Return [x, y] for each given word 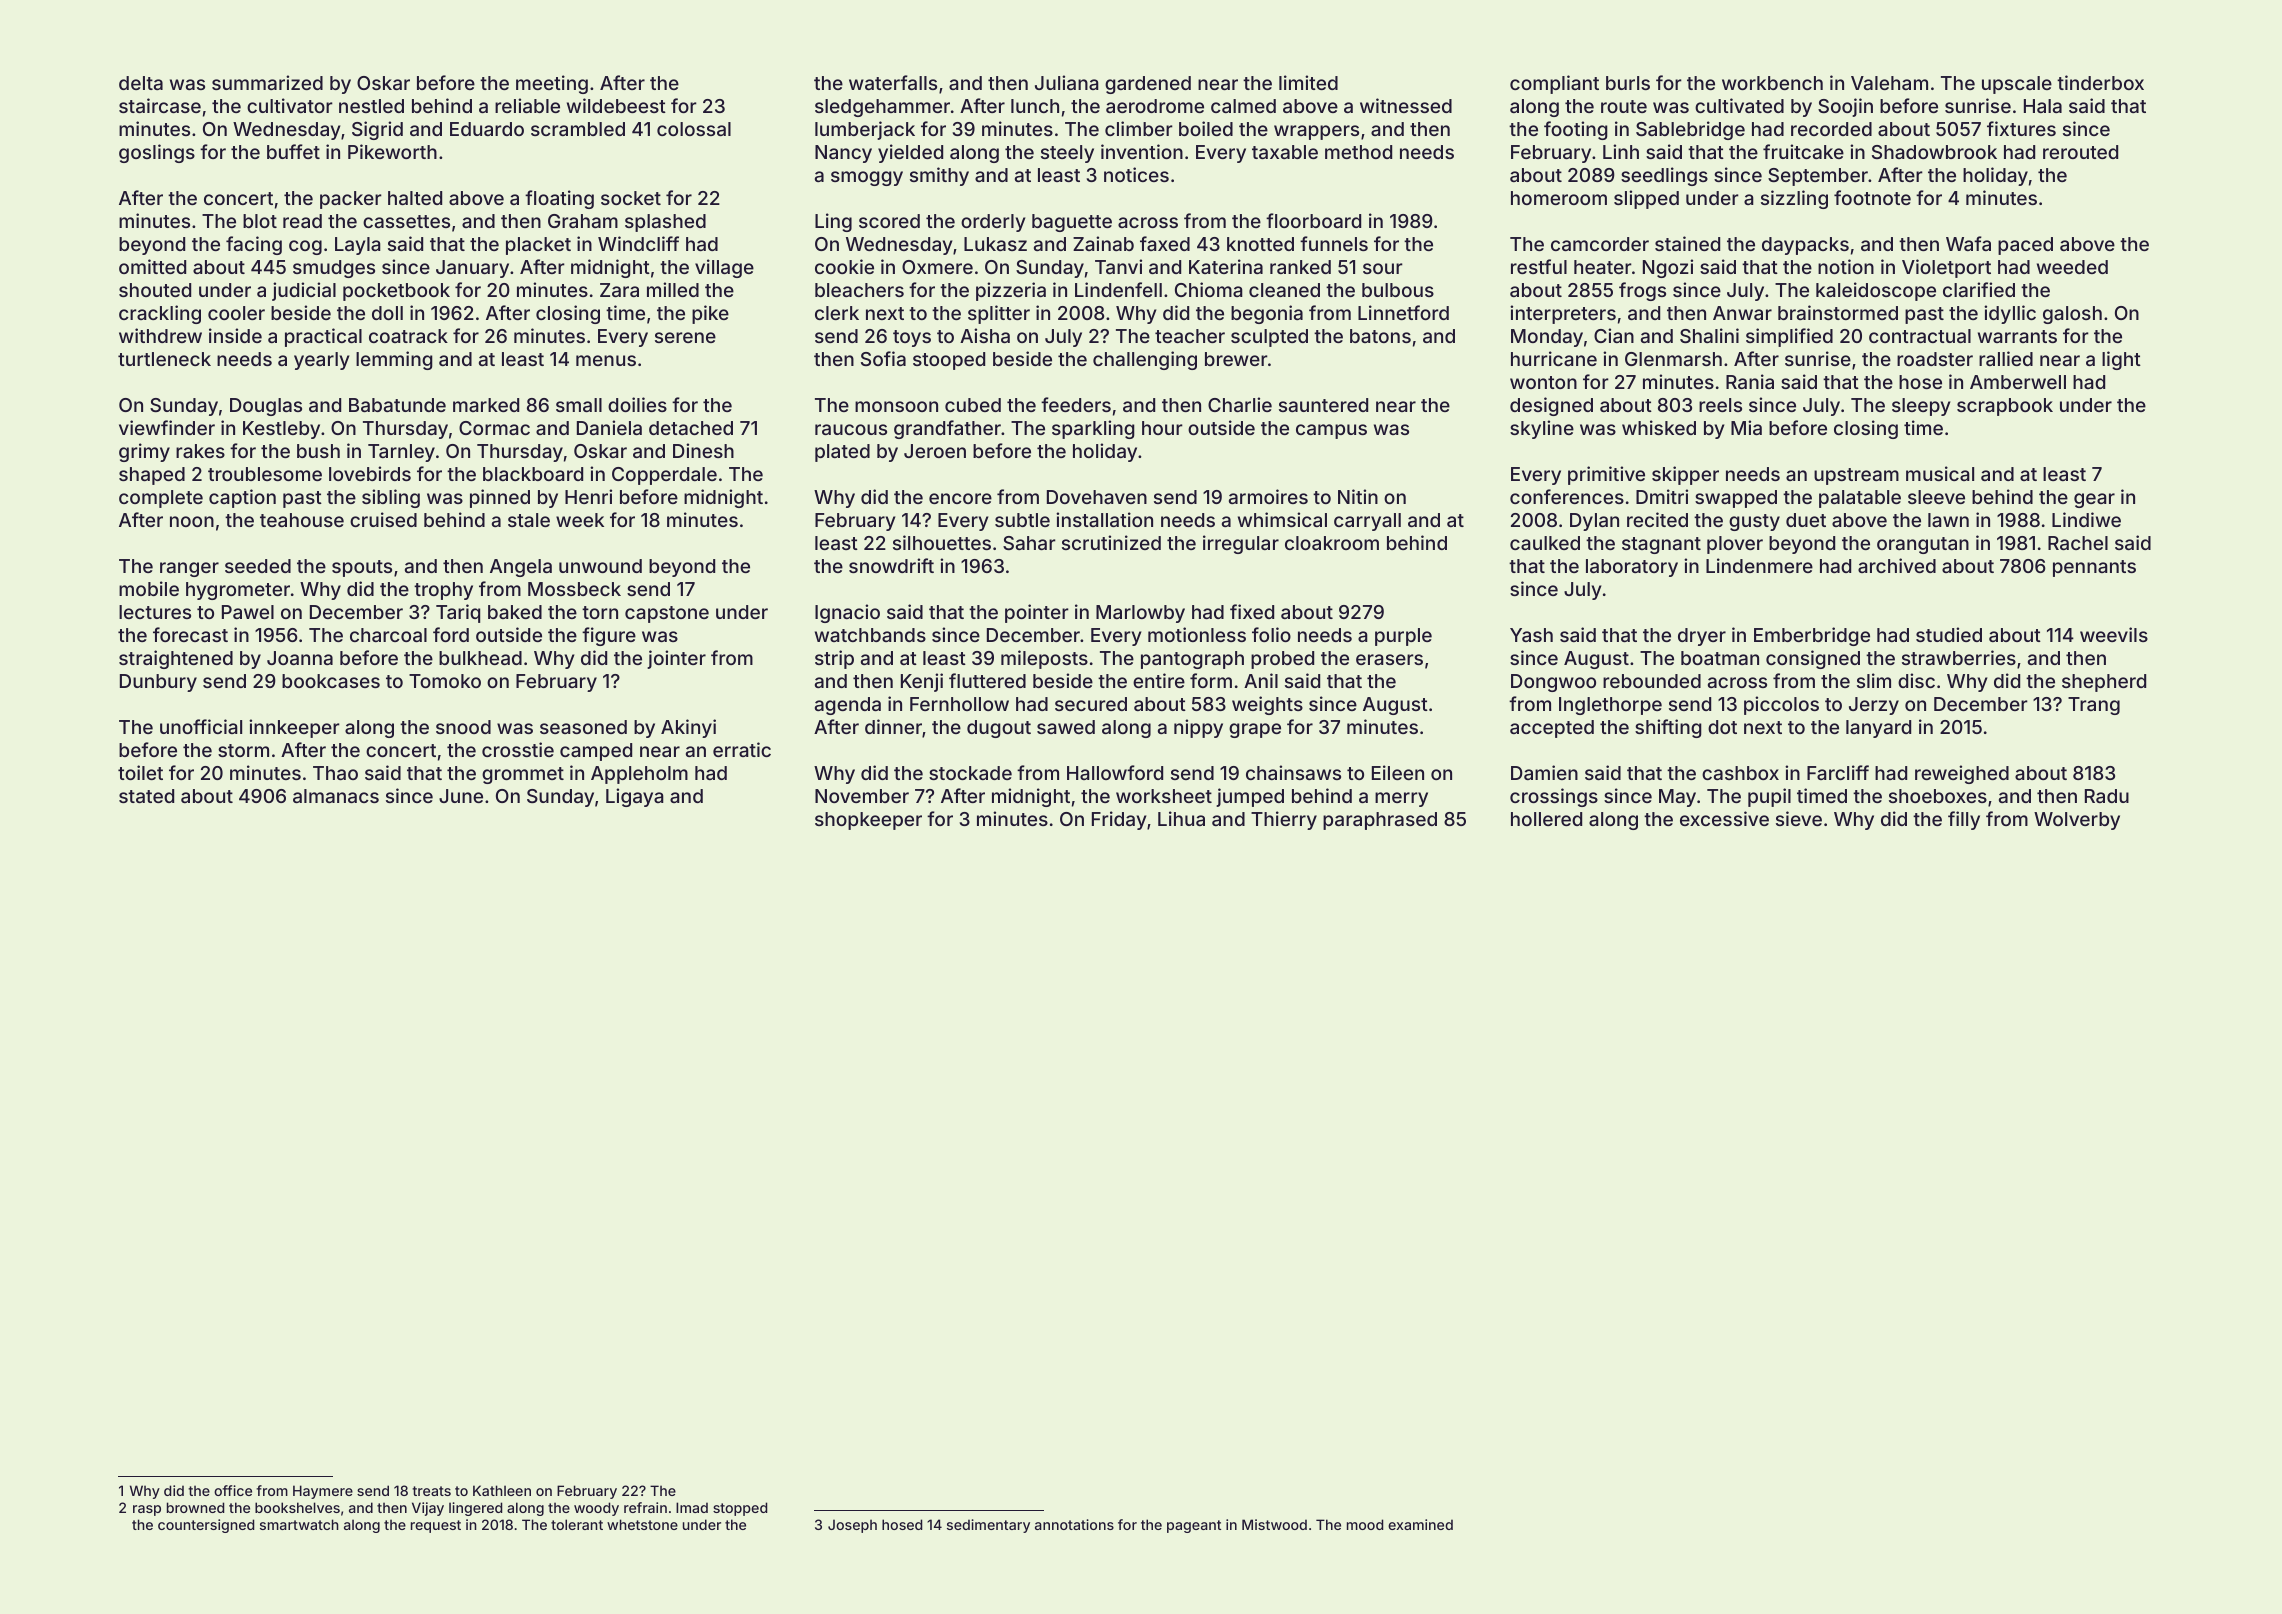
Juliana [1067, 82]
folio [1271, 634]
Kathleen [502, 1490]
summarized [267, 82]
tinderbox [2100, 82]
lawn [1948, 520]
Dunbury [158, 683]
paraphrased [1380, 821]
